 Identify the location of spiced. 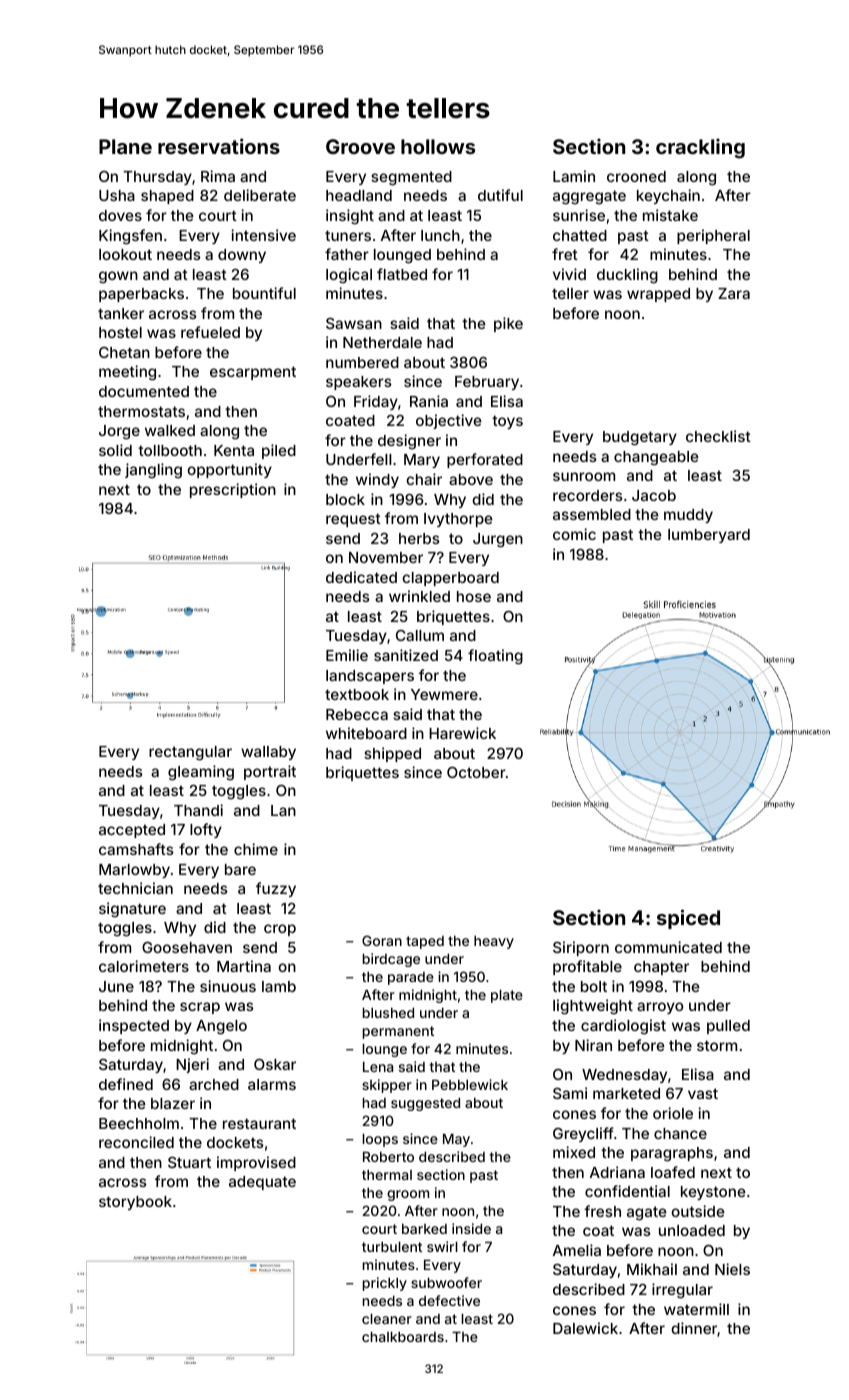
(688, 919).
